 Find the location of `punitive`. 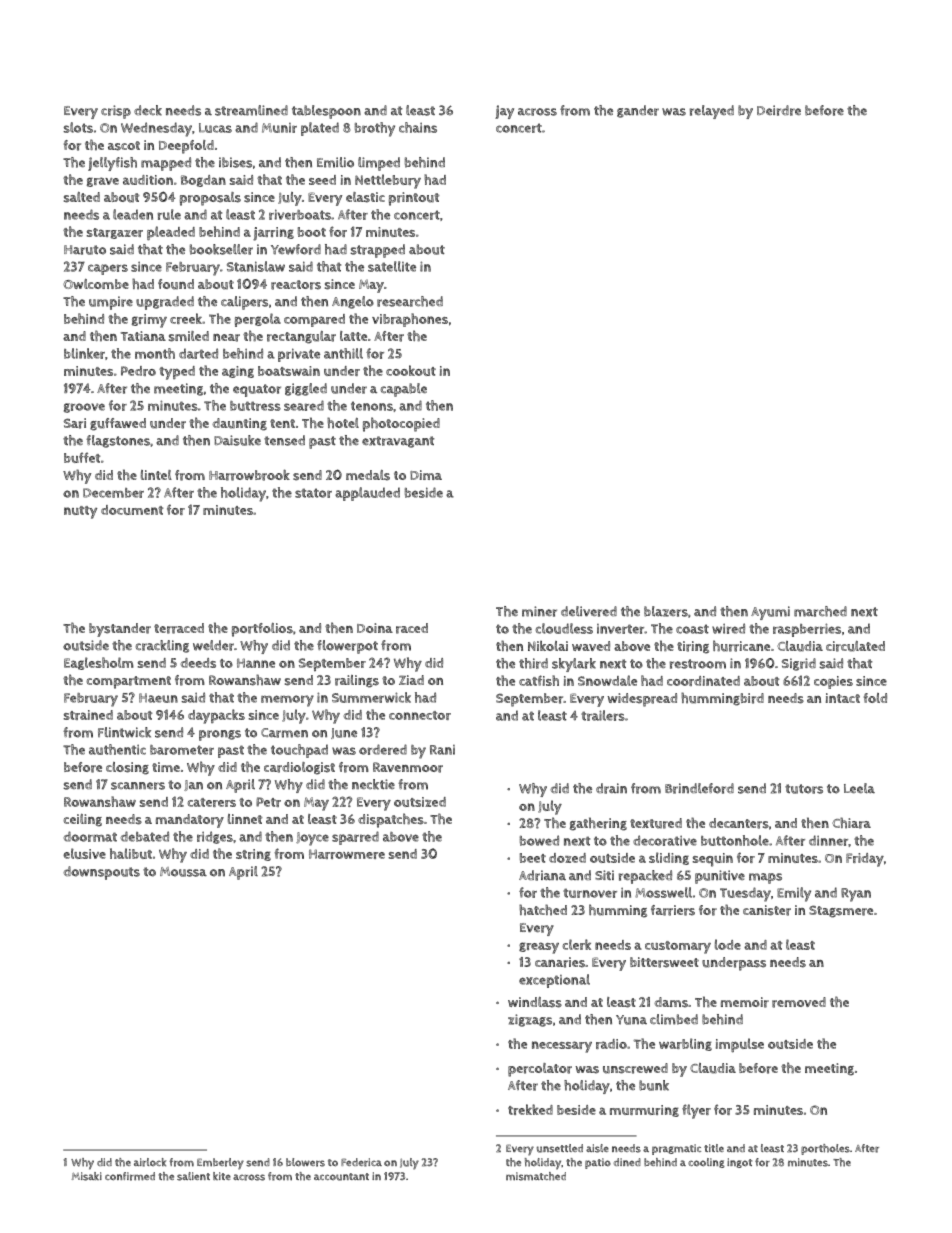

punitive is located at coordinates (720, 877).
